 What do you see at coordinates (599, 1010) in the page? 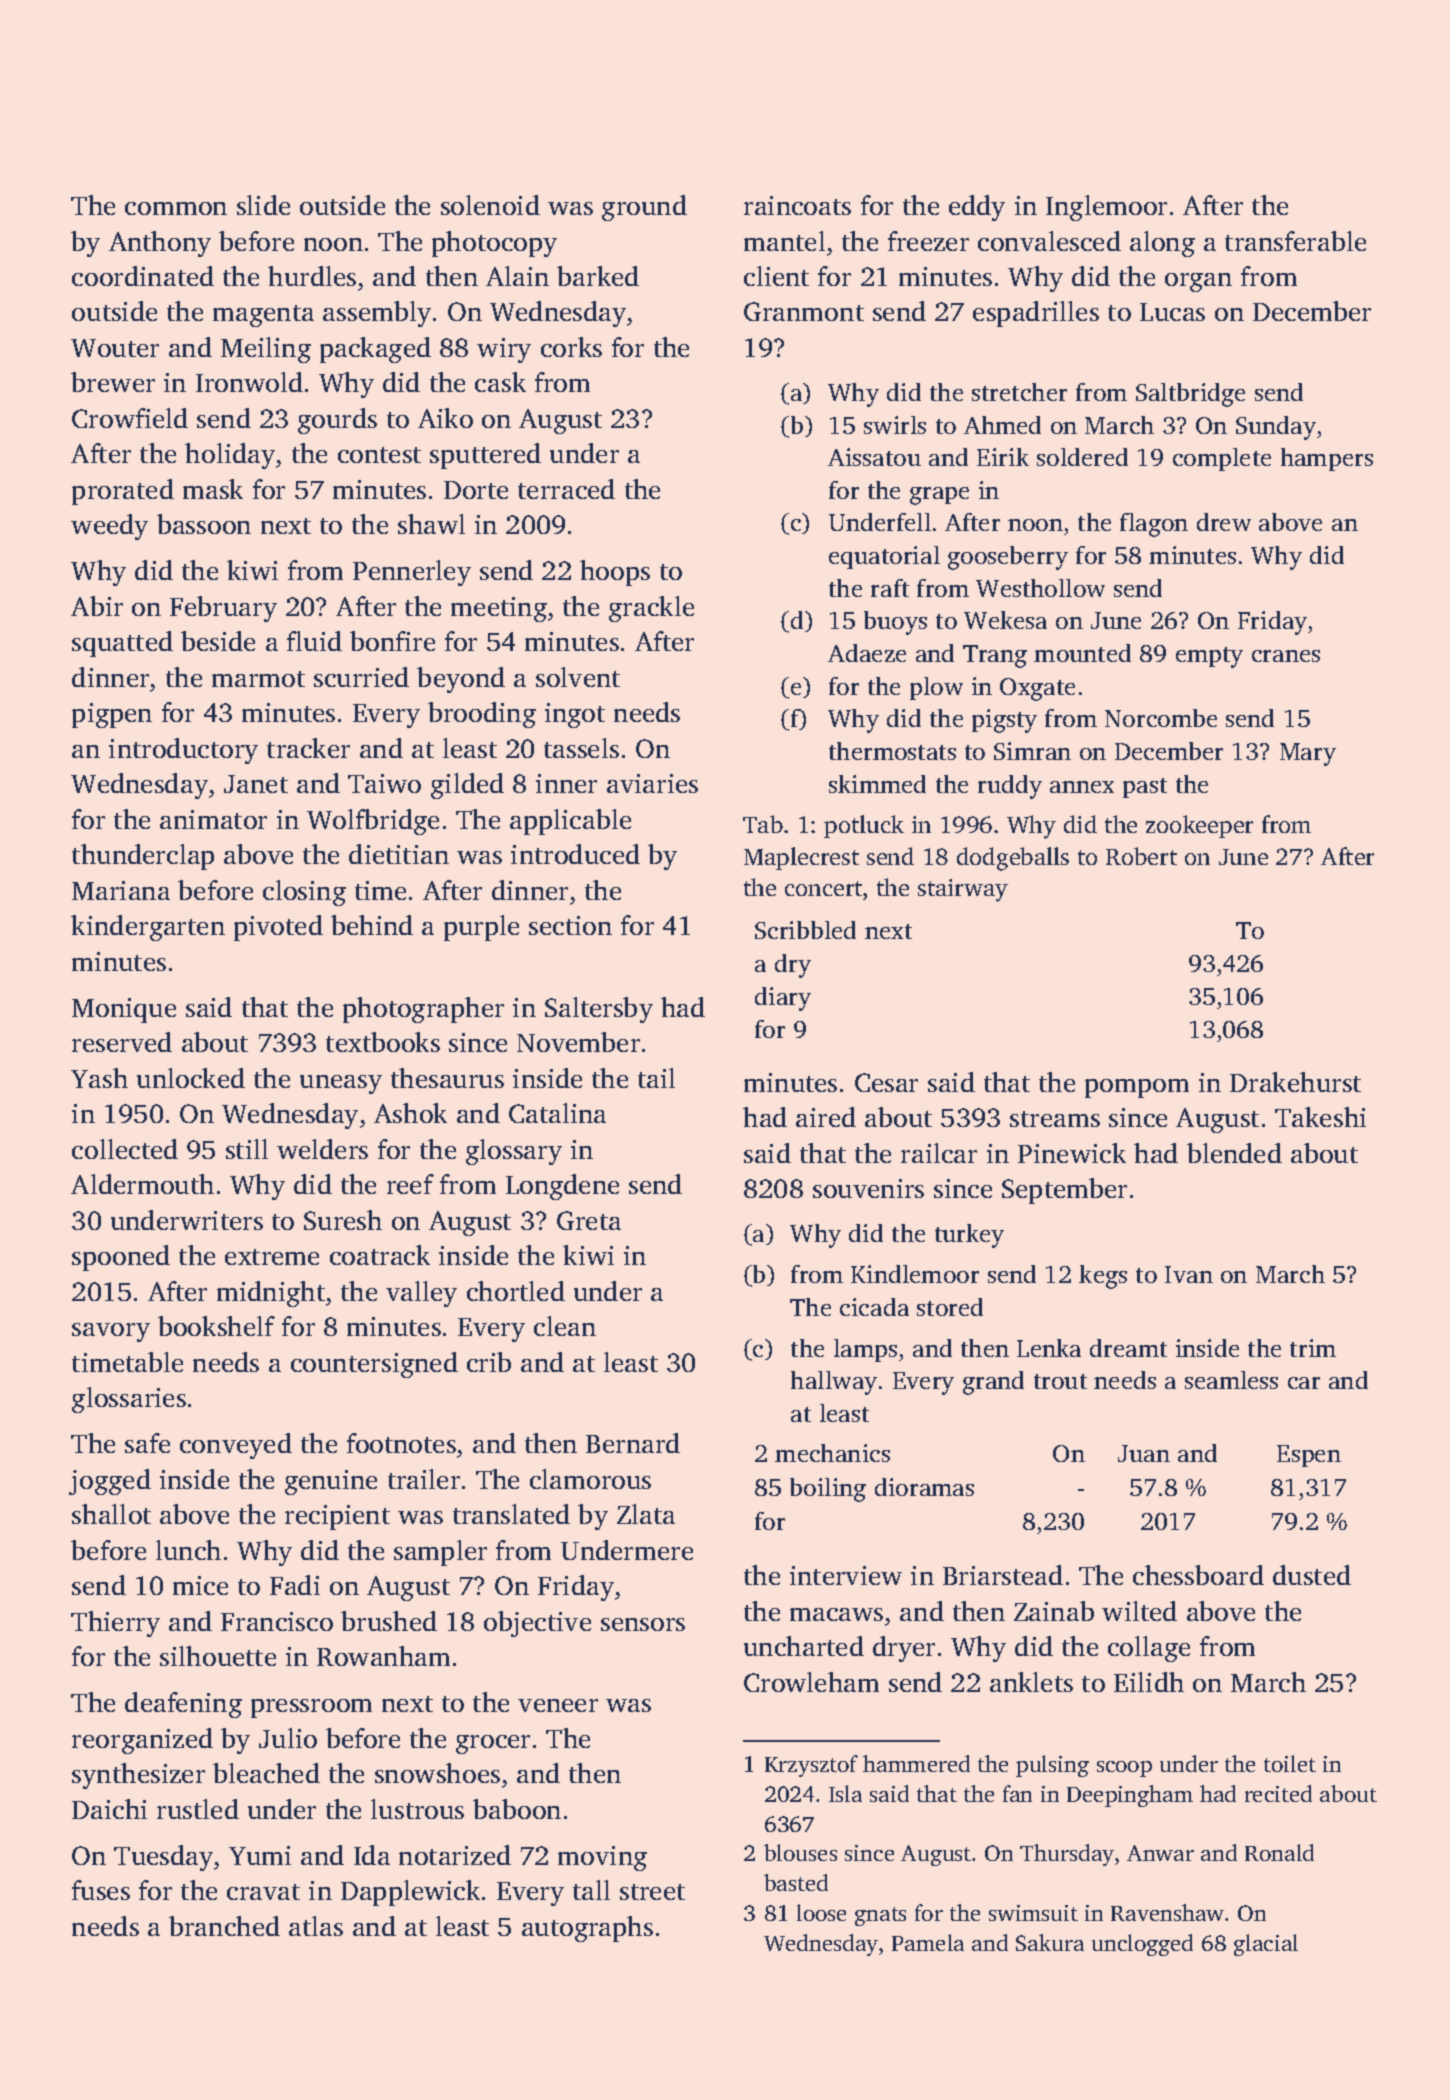
I see `Saltersby` at bounding box center [599, 1010].
